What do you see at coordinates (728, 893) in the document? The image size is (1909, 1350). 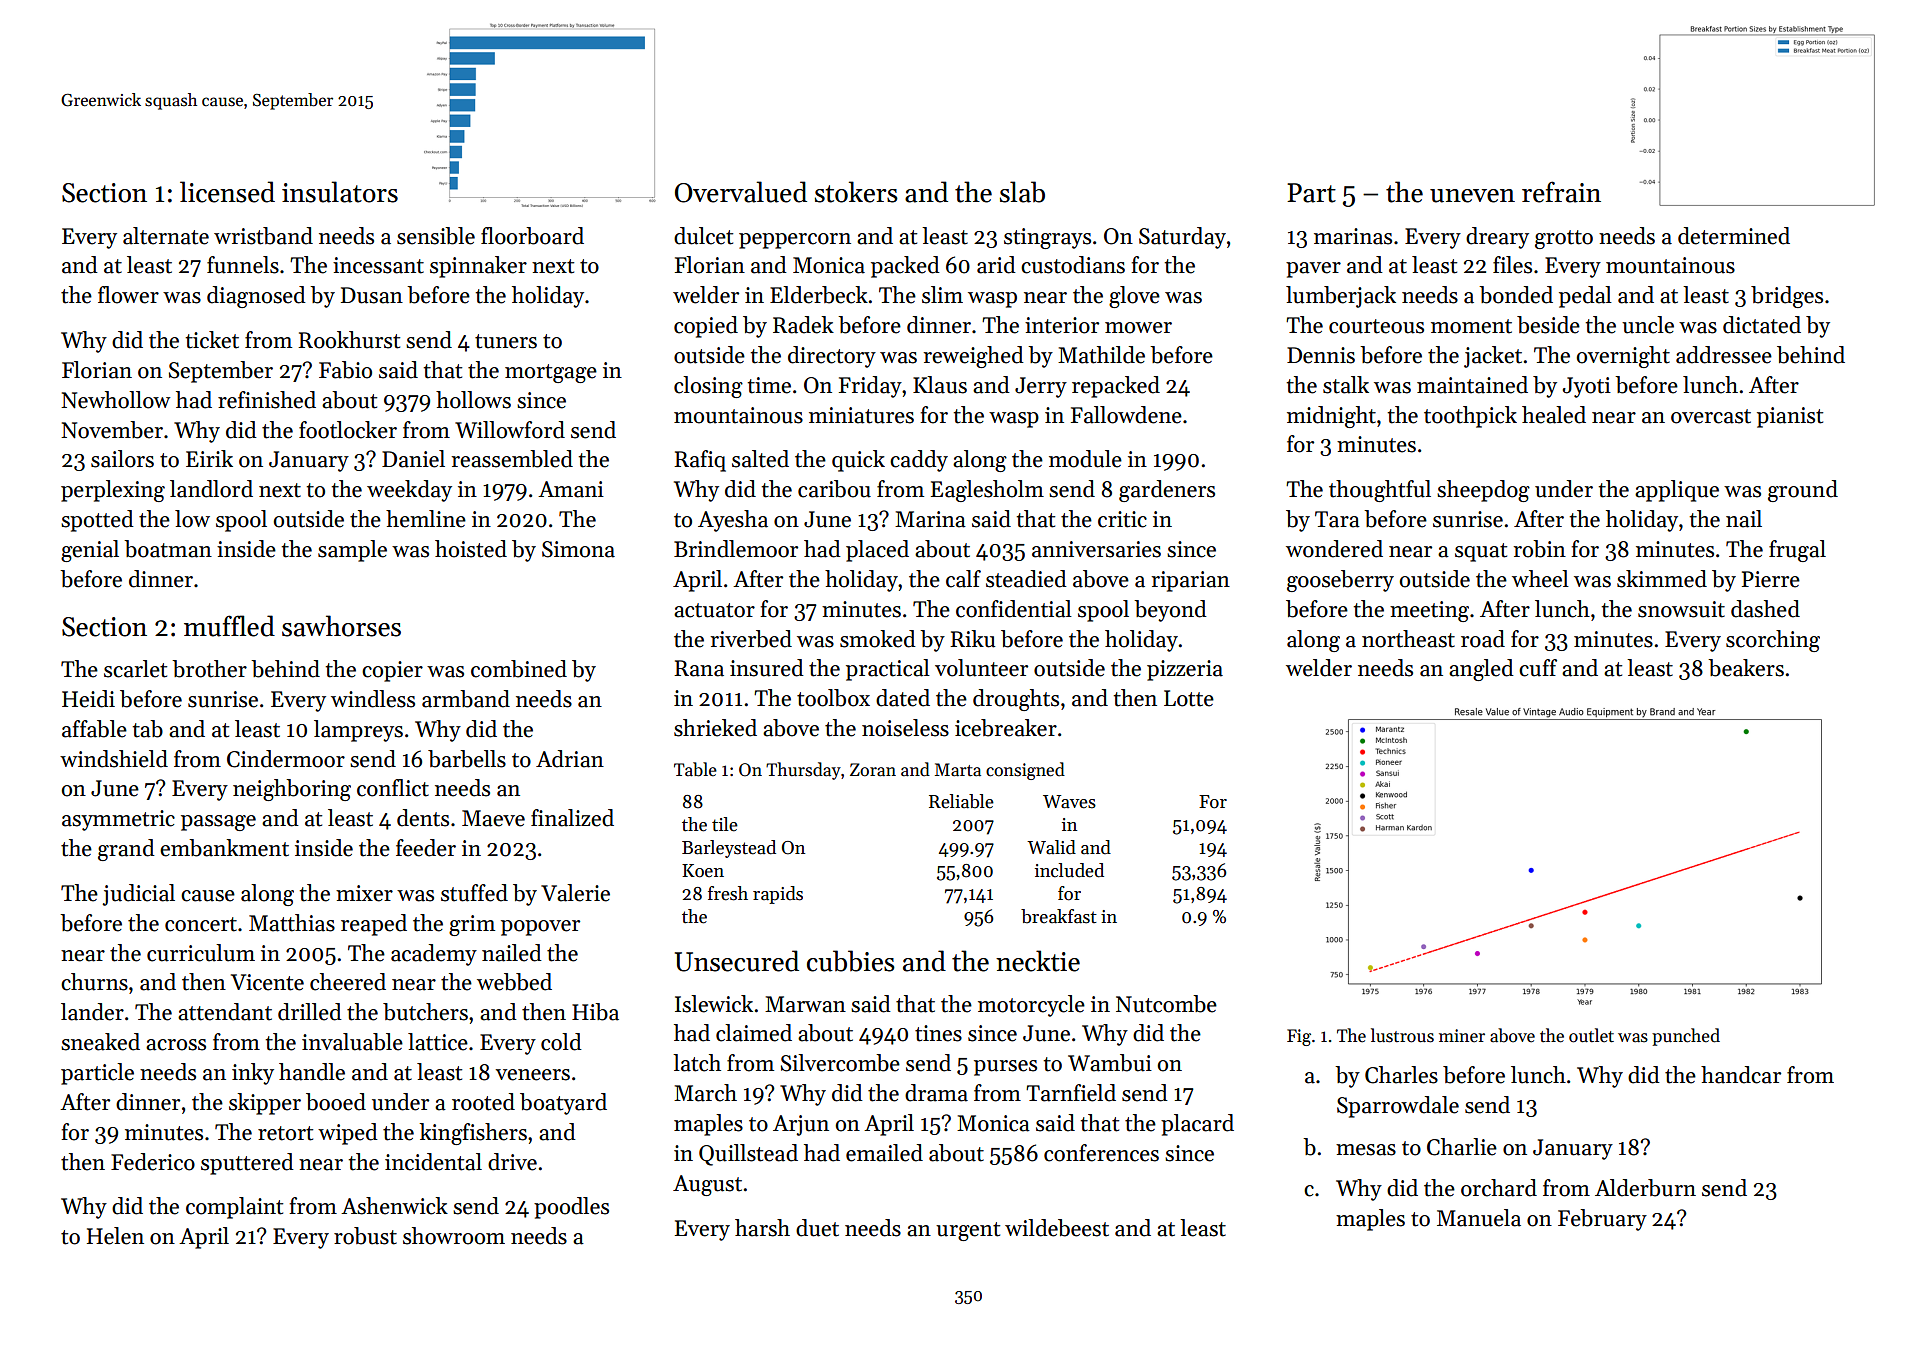 I see `fresh` at bounding box center [728, 893].
